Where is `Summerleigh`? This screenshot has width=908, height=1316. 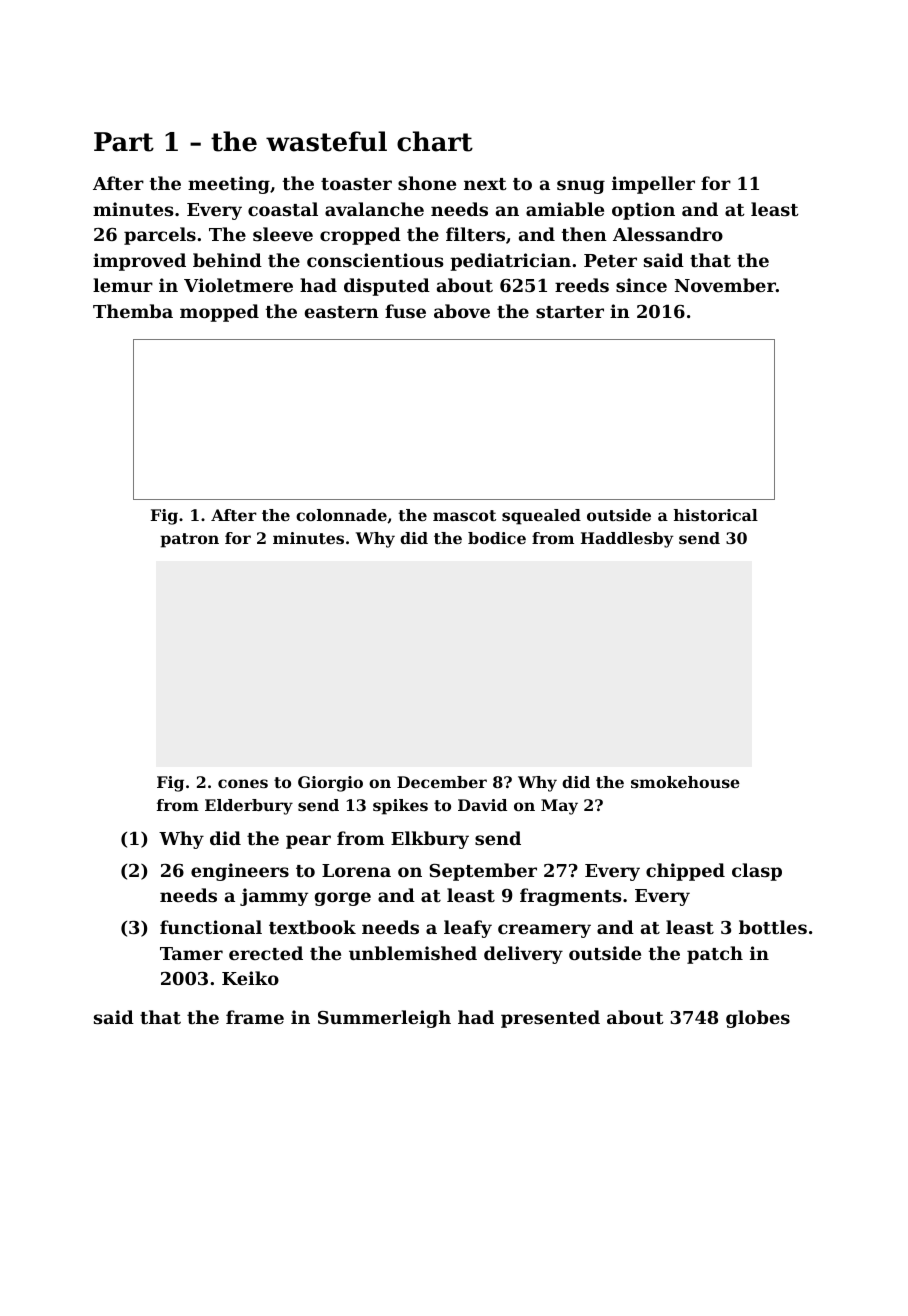
Summerleigh is located at coordinates (384, 1019).
